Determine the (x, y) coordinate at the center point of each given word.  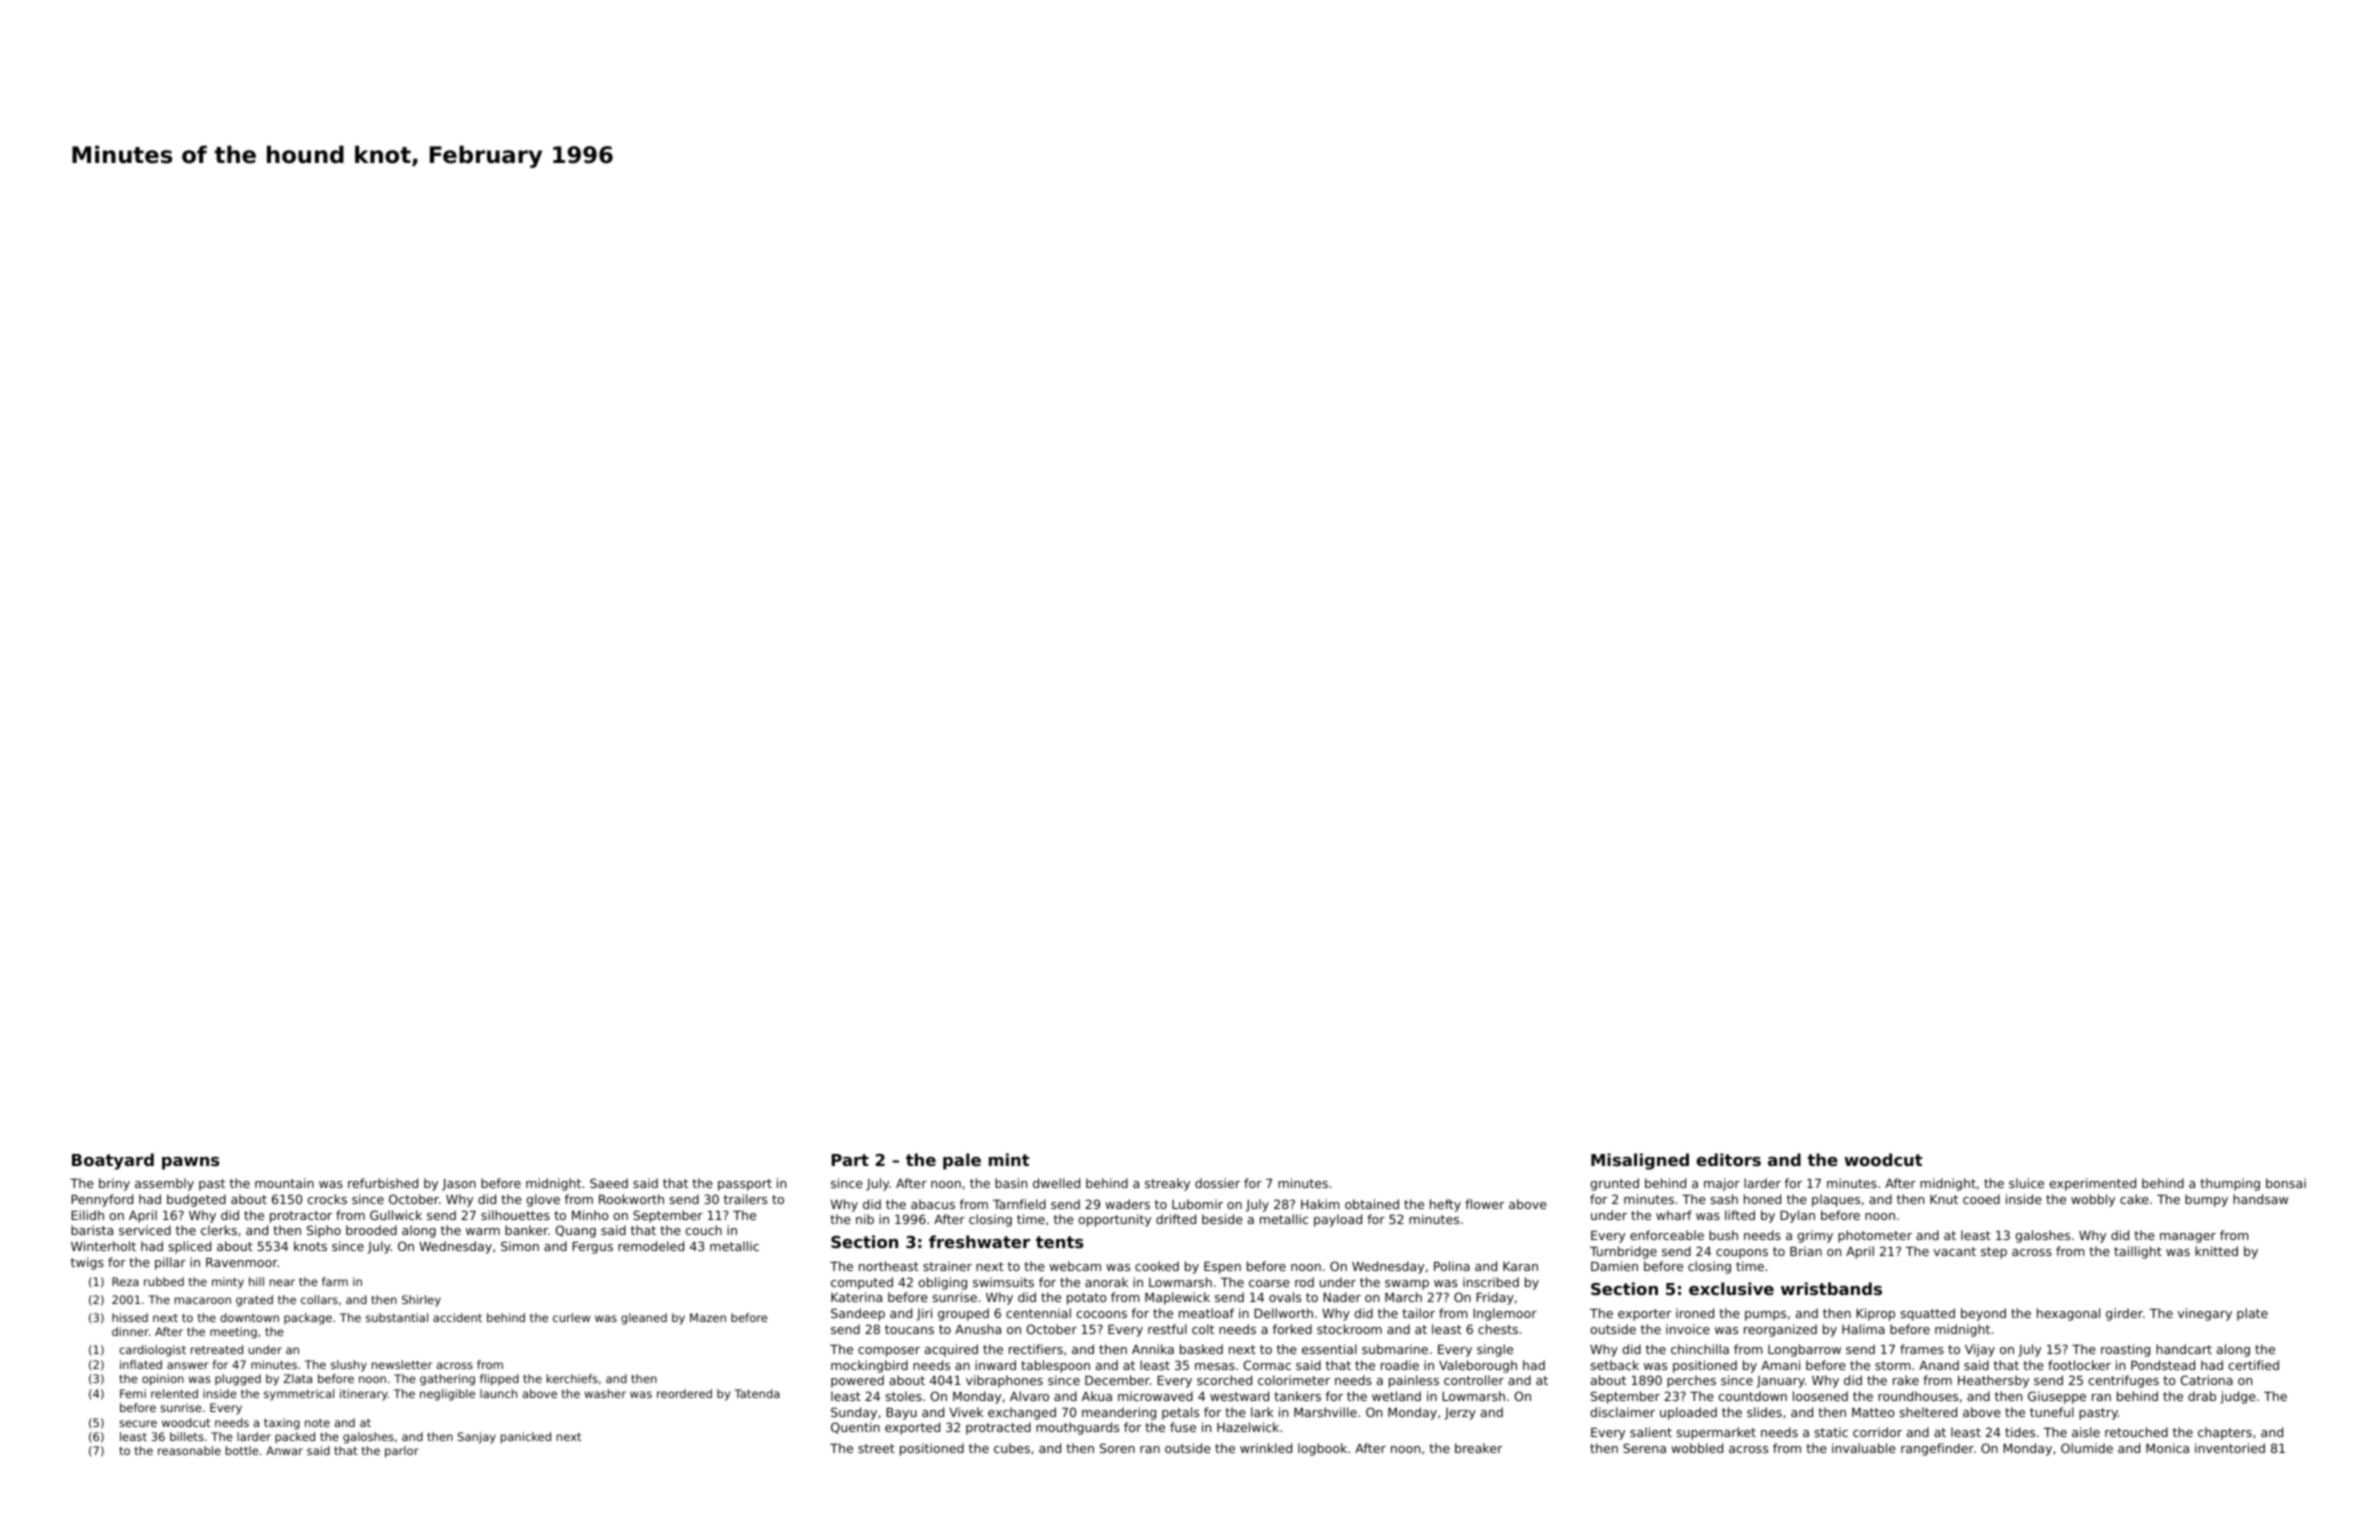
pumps (1765, 1316)
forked (1292, 1329)
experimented (2092, 1184)
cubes (1012, 1448)
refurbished (383, 1183)
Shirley (421, 1301)
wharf (1674, 1215)
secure (138, 1423)
